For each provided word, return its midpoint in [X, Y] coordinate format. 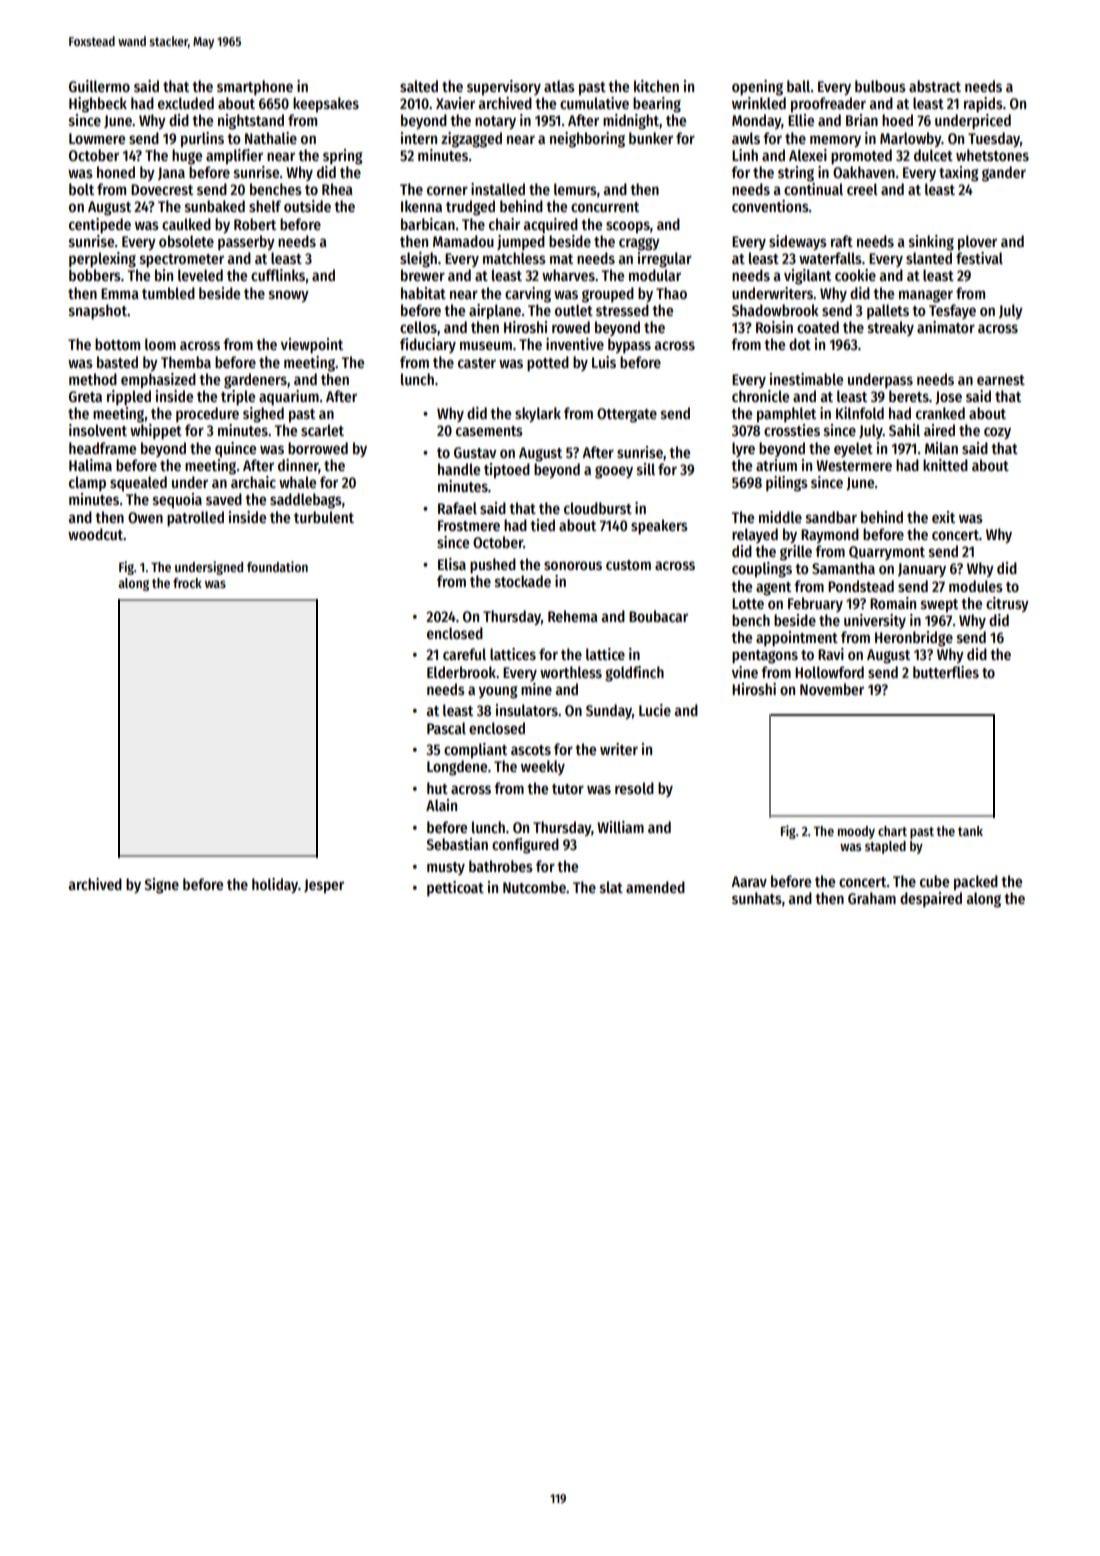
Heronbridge [914, 639]
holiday [275, 885]
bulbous [880, 86]
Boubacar [658, 616]
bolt [81, 189]
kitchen [656, 86]
